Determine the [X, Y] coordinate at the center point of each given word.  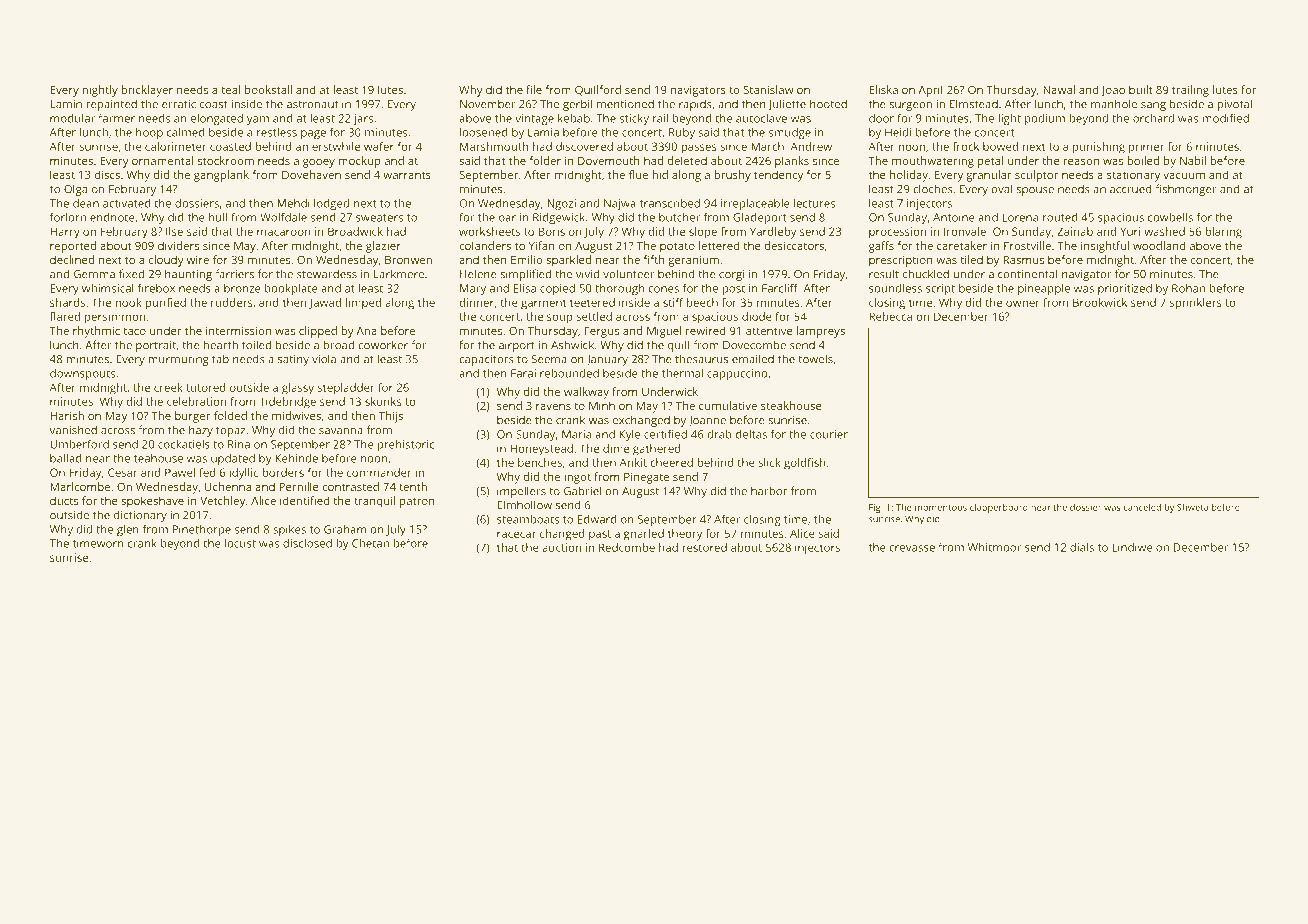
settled [594, 316]
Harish [67, 415]
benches [540, 462]
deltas [751, 434]
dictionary [140, 516]
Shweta [1192, 507]
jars [363, 119]
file [534, 89]
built [1141, 89]
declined [72, 259]
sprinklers [1196, 304]
